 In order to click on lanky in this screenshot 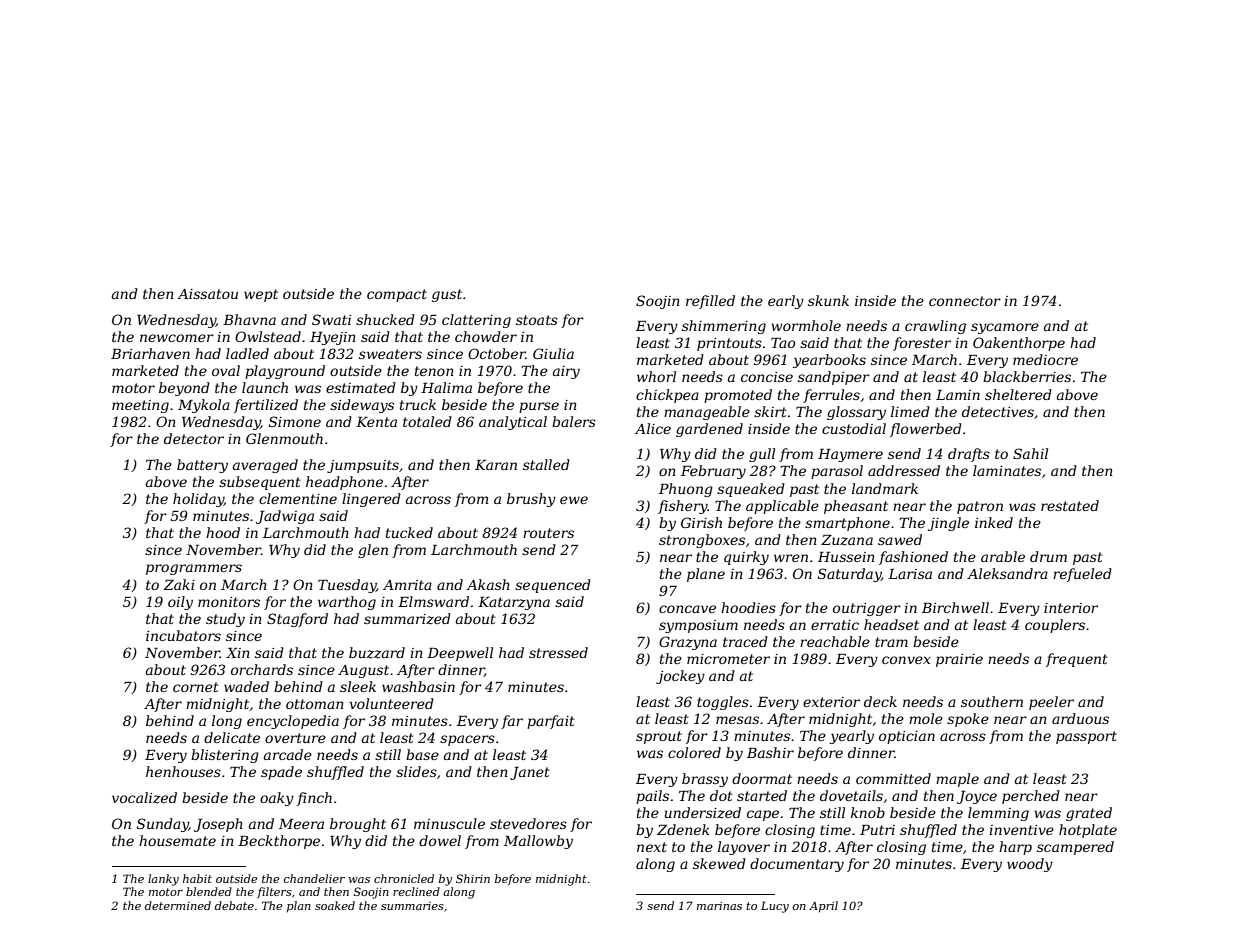, I will do `click(163, 880)`.
